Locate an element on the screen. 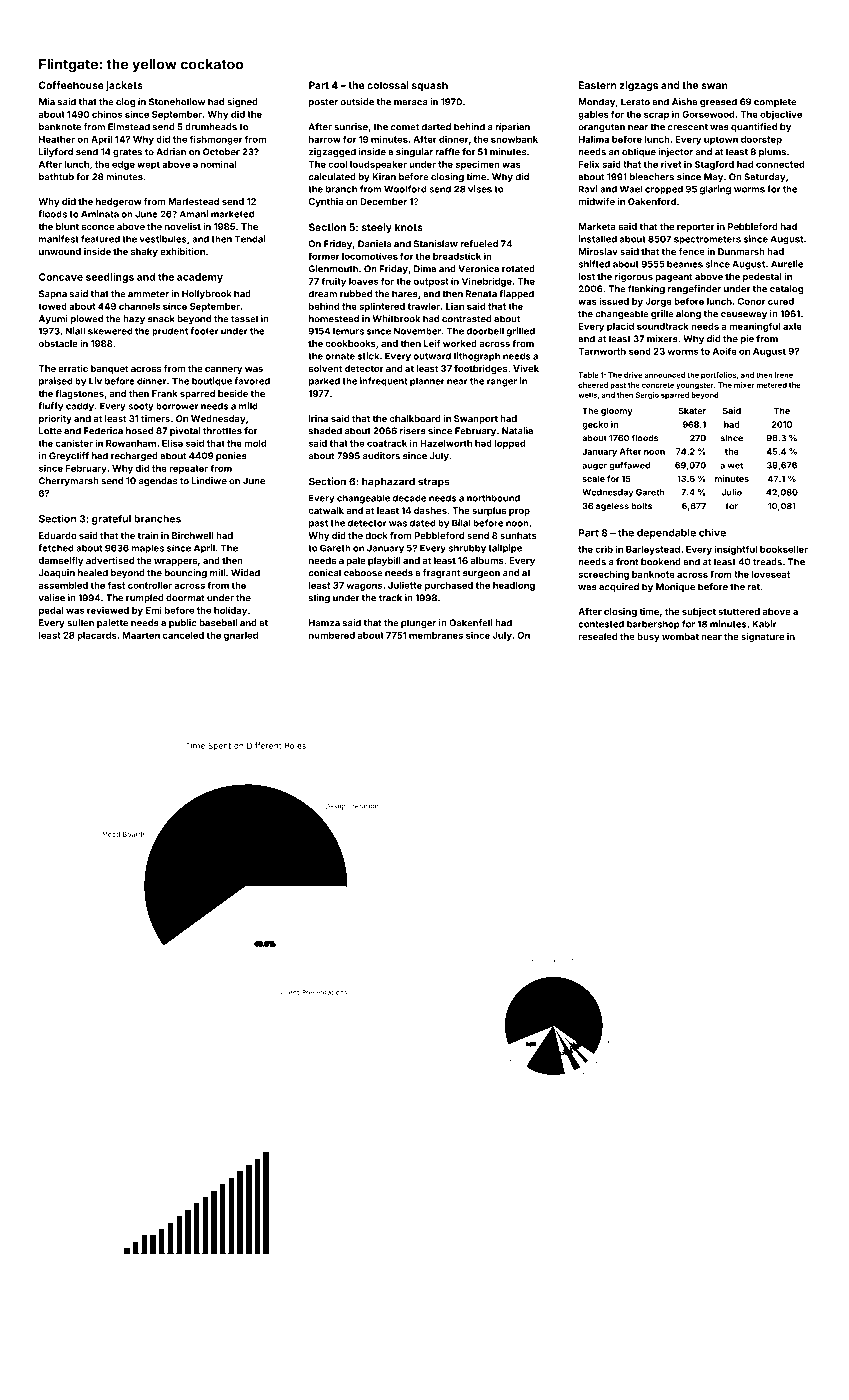 Image resolution: width=849 pixels, height=1400 pixels. auditors is located at coordinates (381, 456).
